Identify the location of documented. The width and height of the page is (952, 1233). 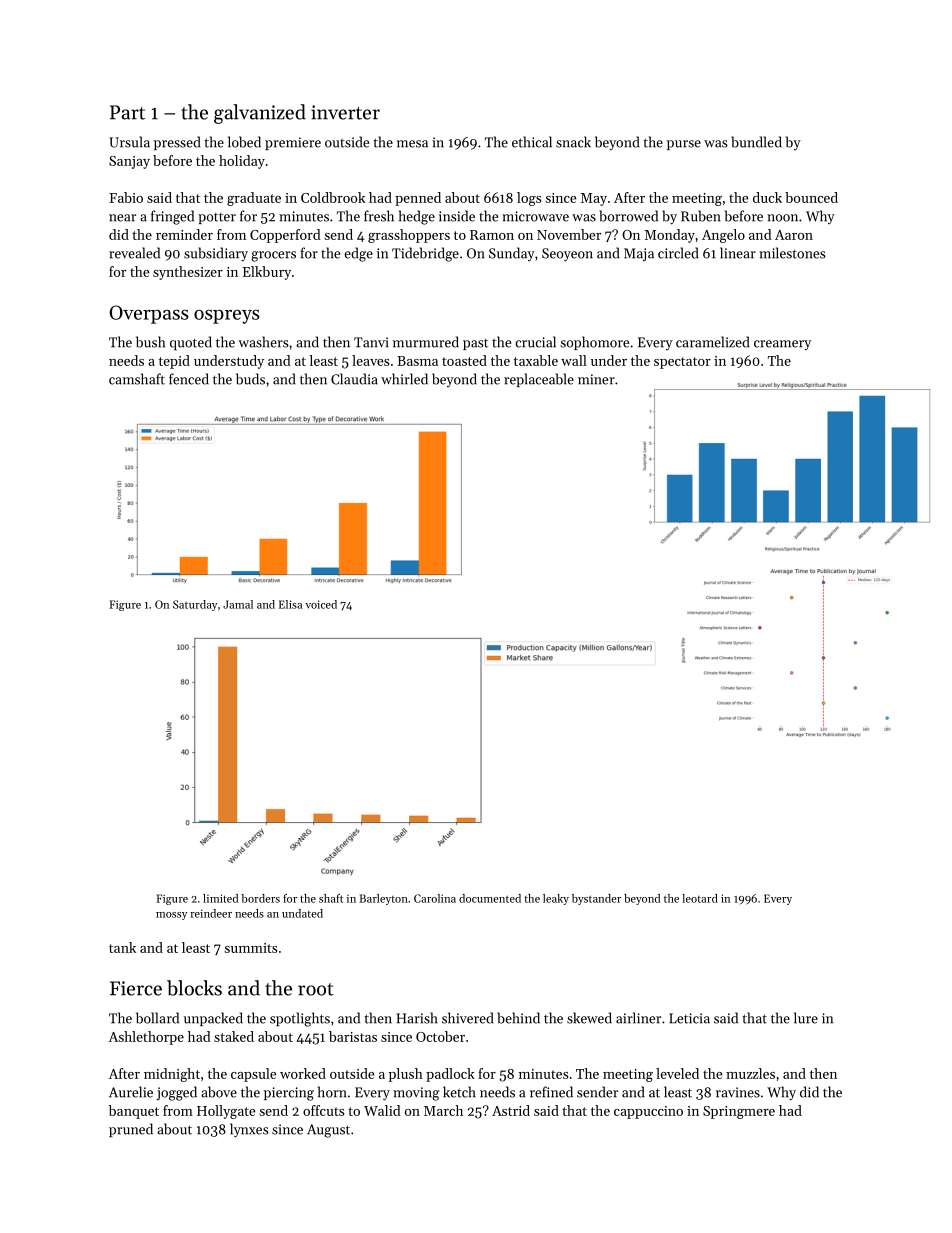
(490, 898).
